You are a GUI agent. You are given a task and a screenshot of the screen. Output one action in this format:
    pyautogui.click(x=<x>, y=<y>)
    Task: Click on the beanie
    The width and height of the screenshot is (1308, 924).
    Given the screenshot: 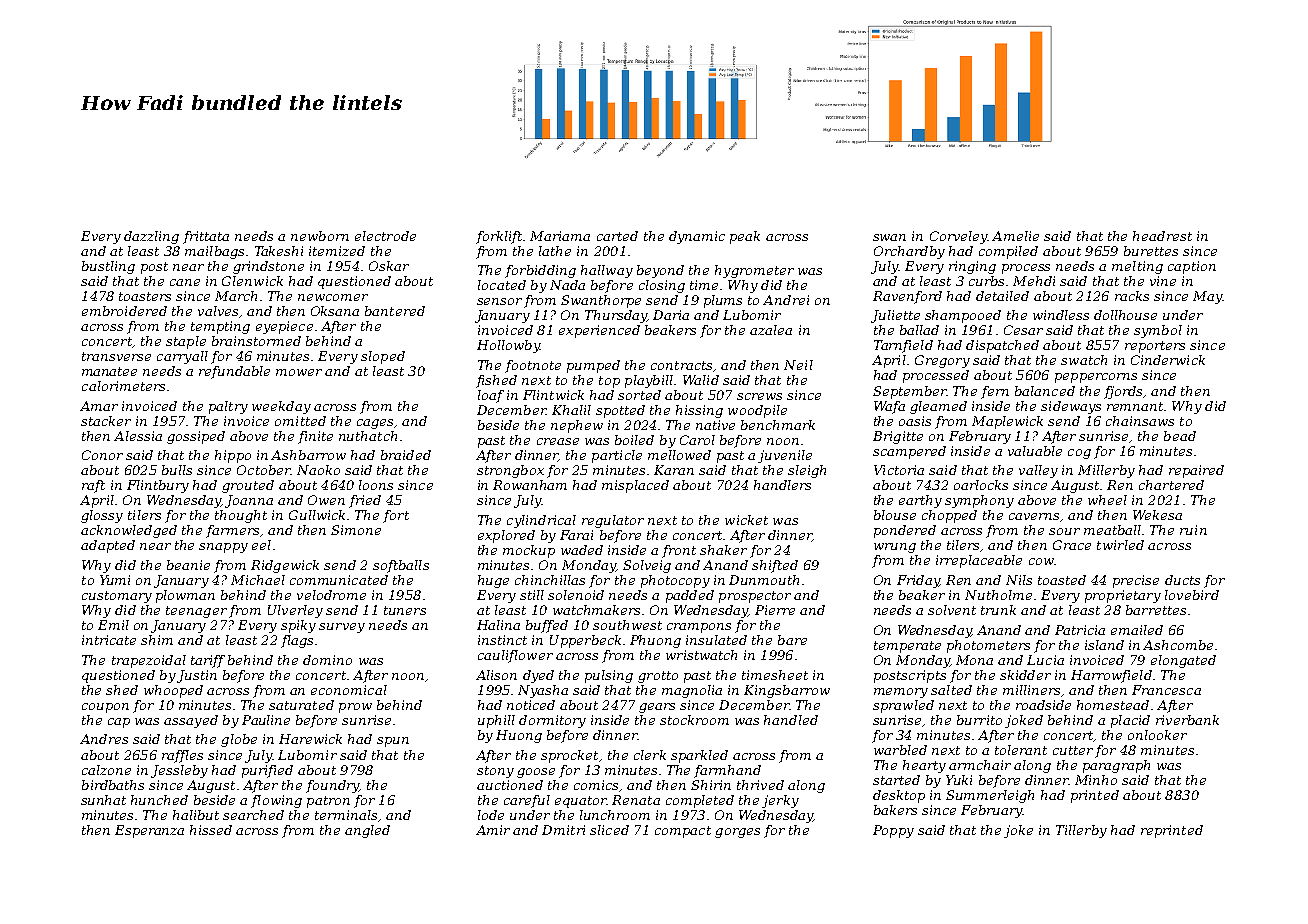 What is the action you would take?
    pyautogui.click(x=188, y=565)
